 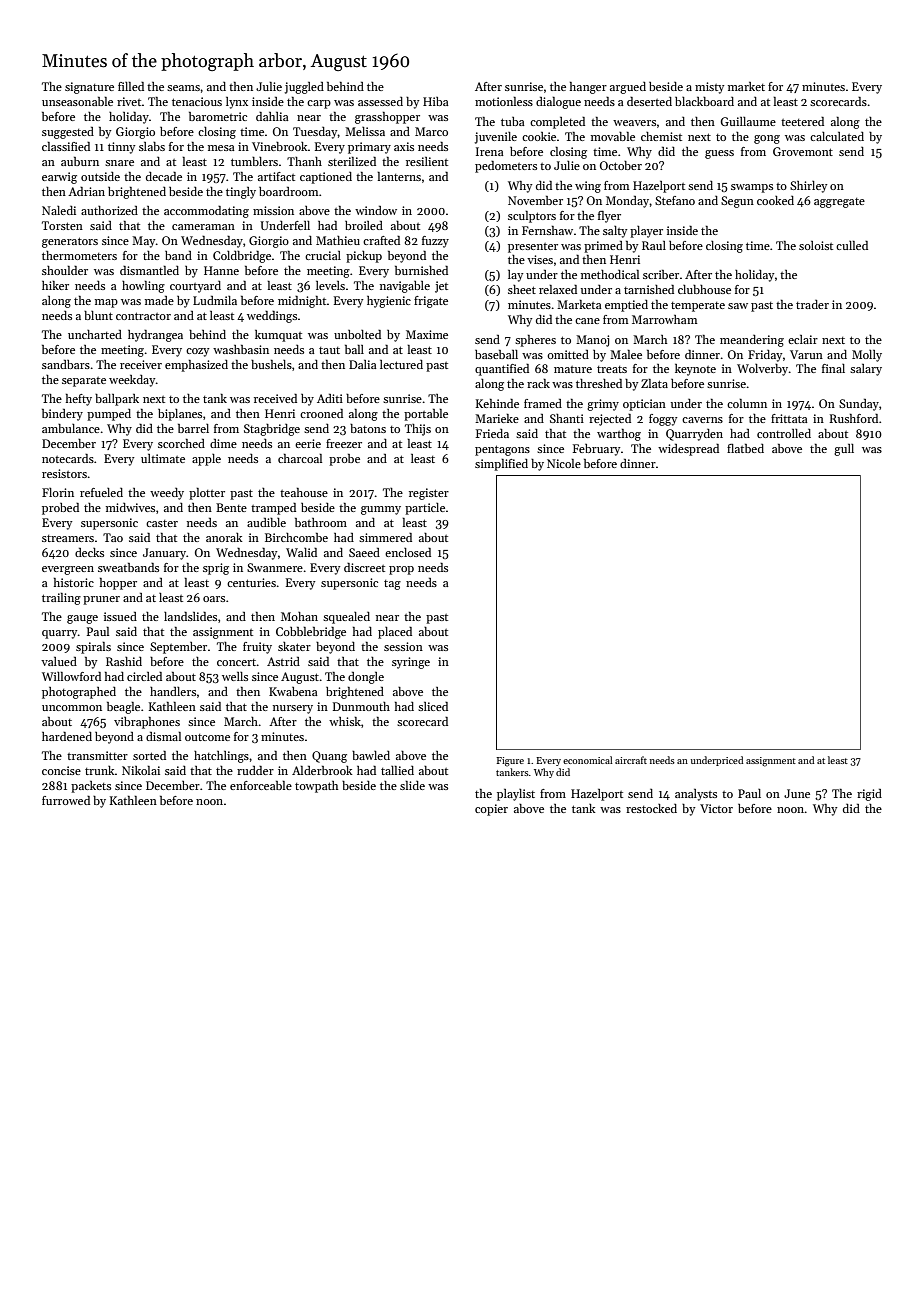 I want to click on simmered, so click(x=385, y=537).
